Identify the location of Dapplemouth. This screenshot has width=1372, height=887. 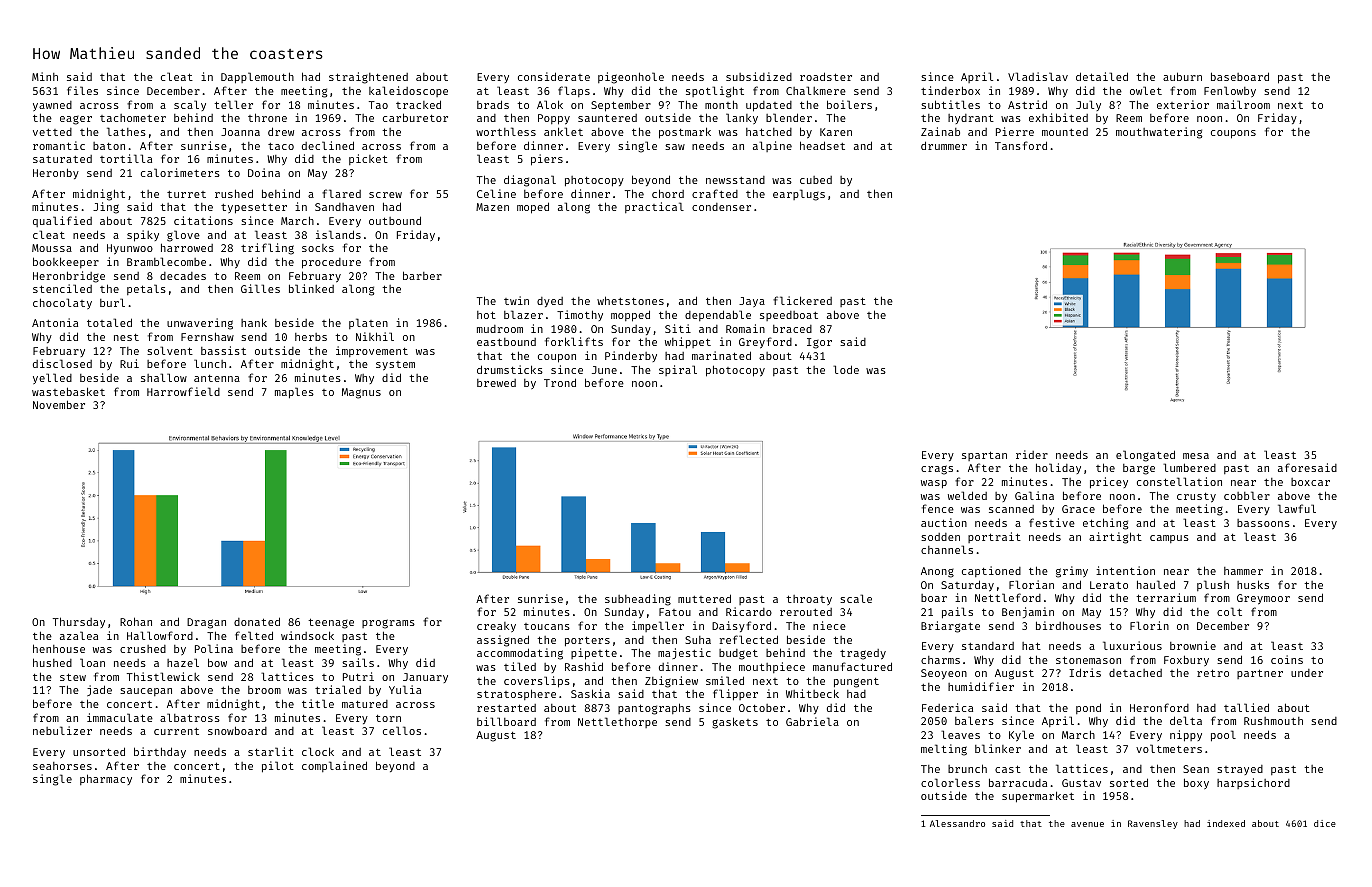
(257, 78).
